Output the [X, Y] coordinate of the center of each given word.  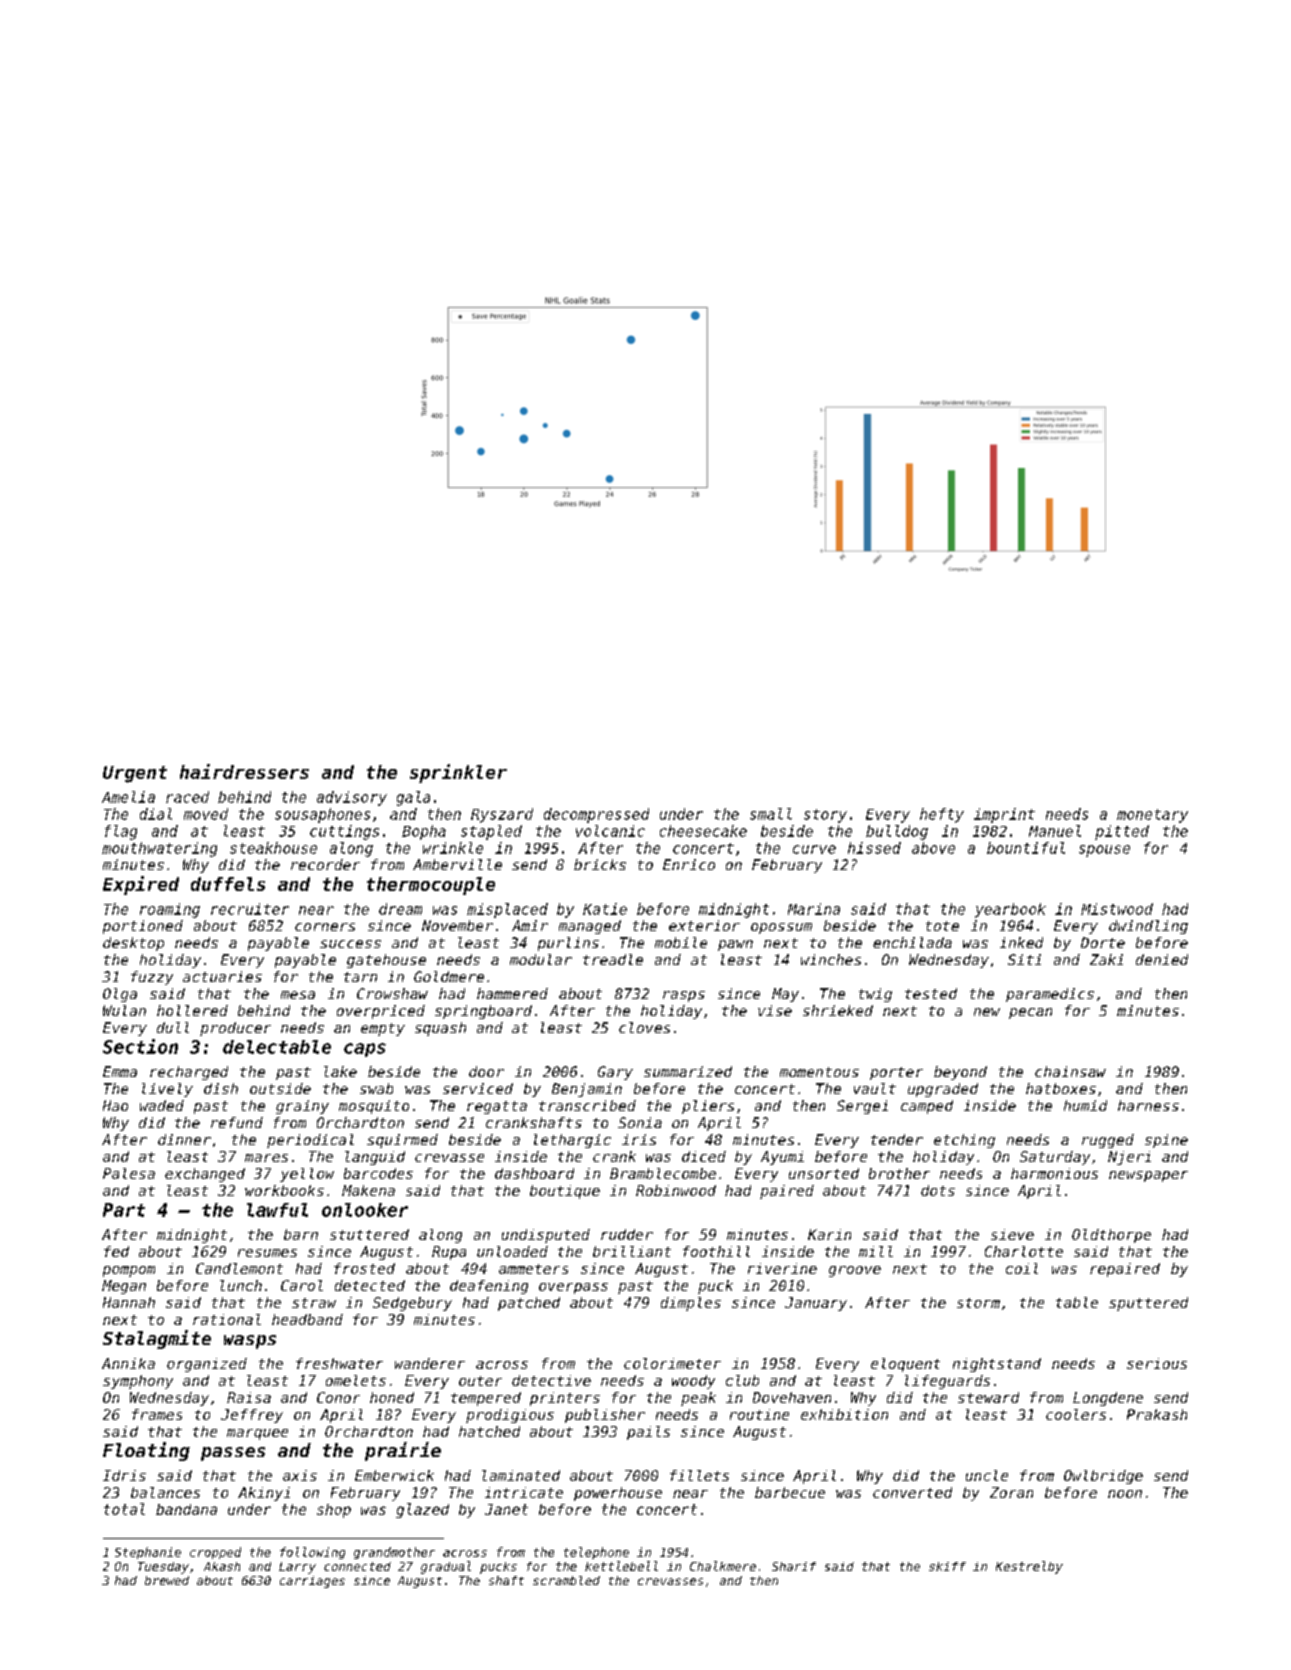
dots [938, 1190]
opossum [781, 928]
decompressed [596, 815]
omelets [356, 1380]
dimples [691, 1304]
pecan [1030, 1013]
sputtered [1148, 1304]
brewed [167, 1580]
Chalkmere [723, 1566]
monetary [1152, 816]
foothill [716, 1251]
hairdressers [244, 771]
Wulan [124, 1010]
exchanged [205, 1175]
